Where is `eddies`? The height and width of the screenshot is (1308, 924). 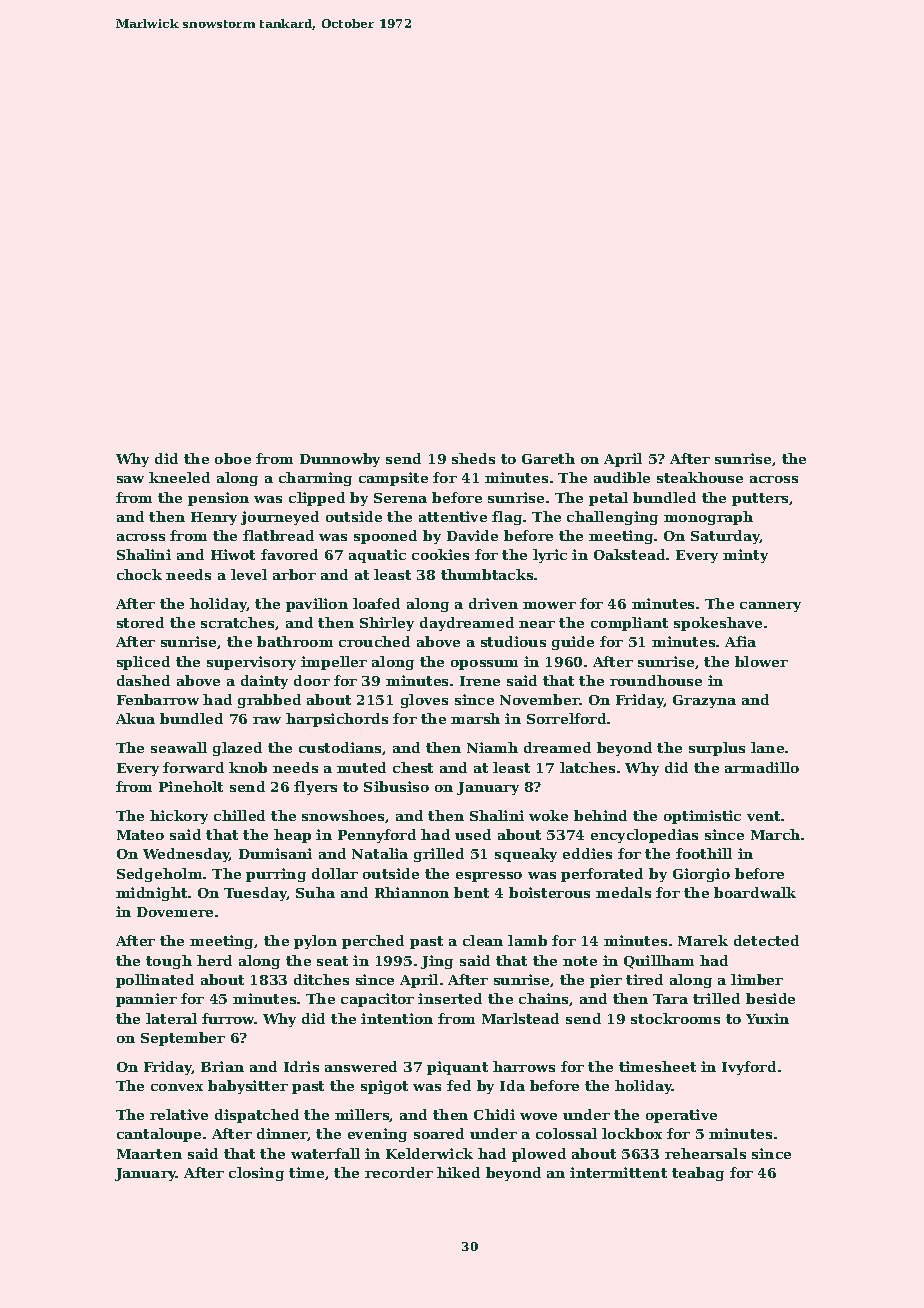 eddies is located at coordinates (587, 853).
